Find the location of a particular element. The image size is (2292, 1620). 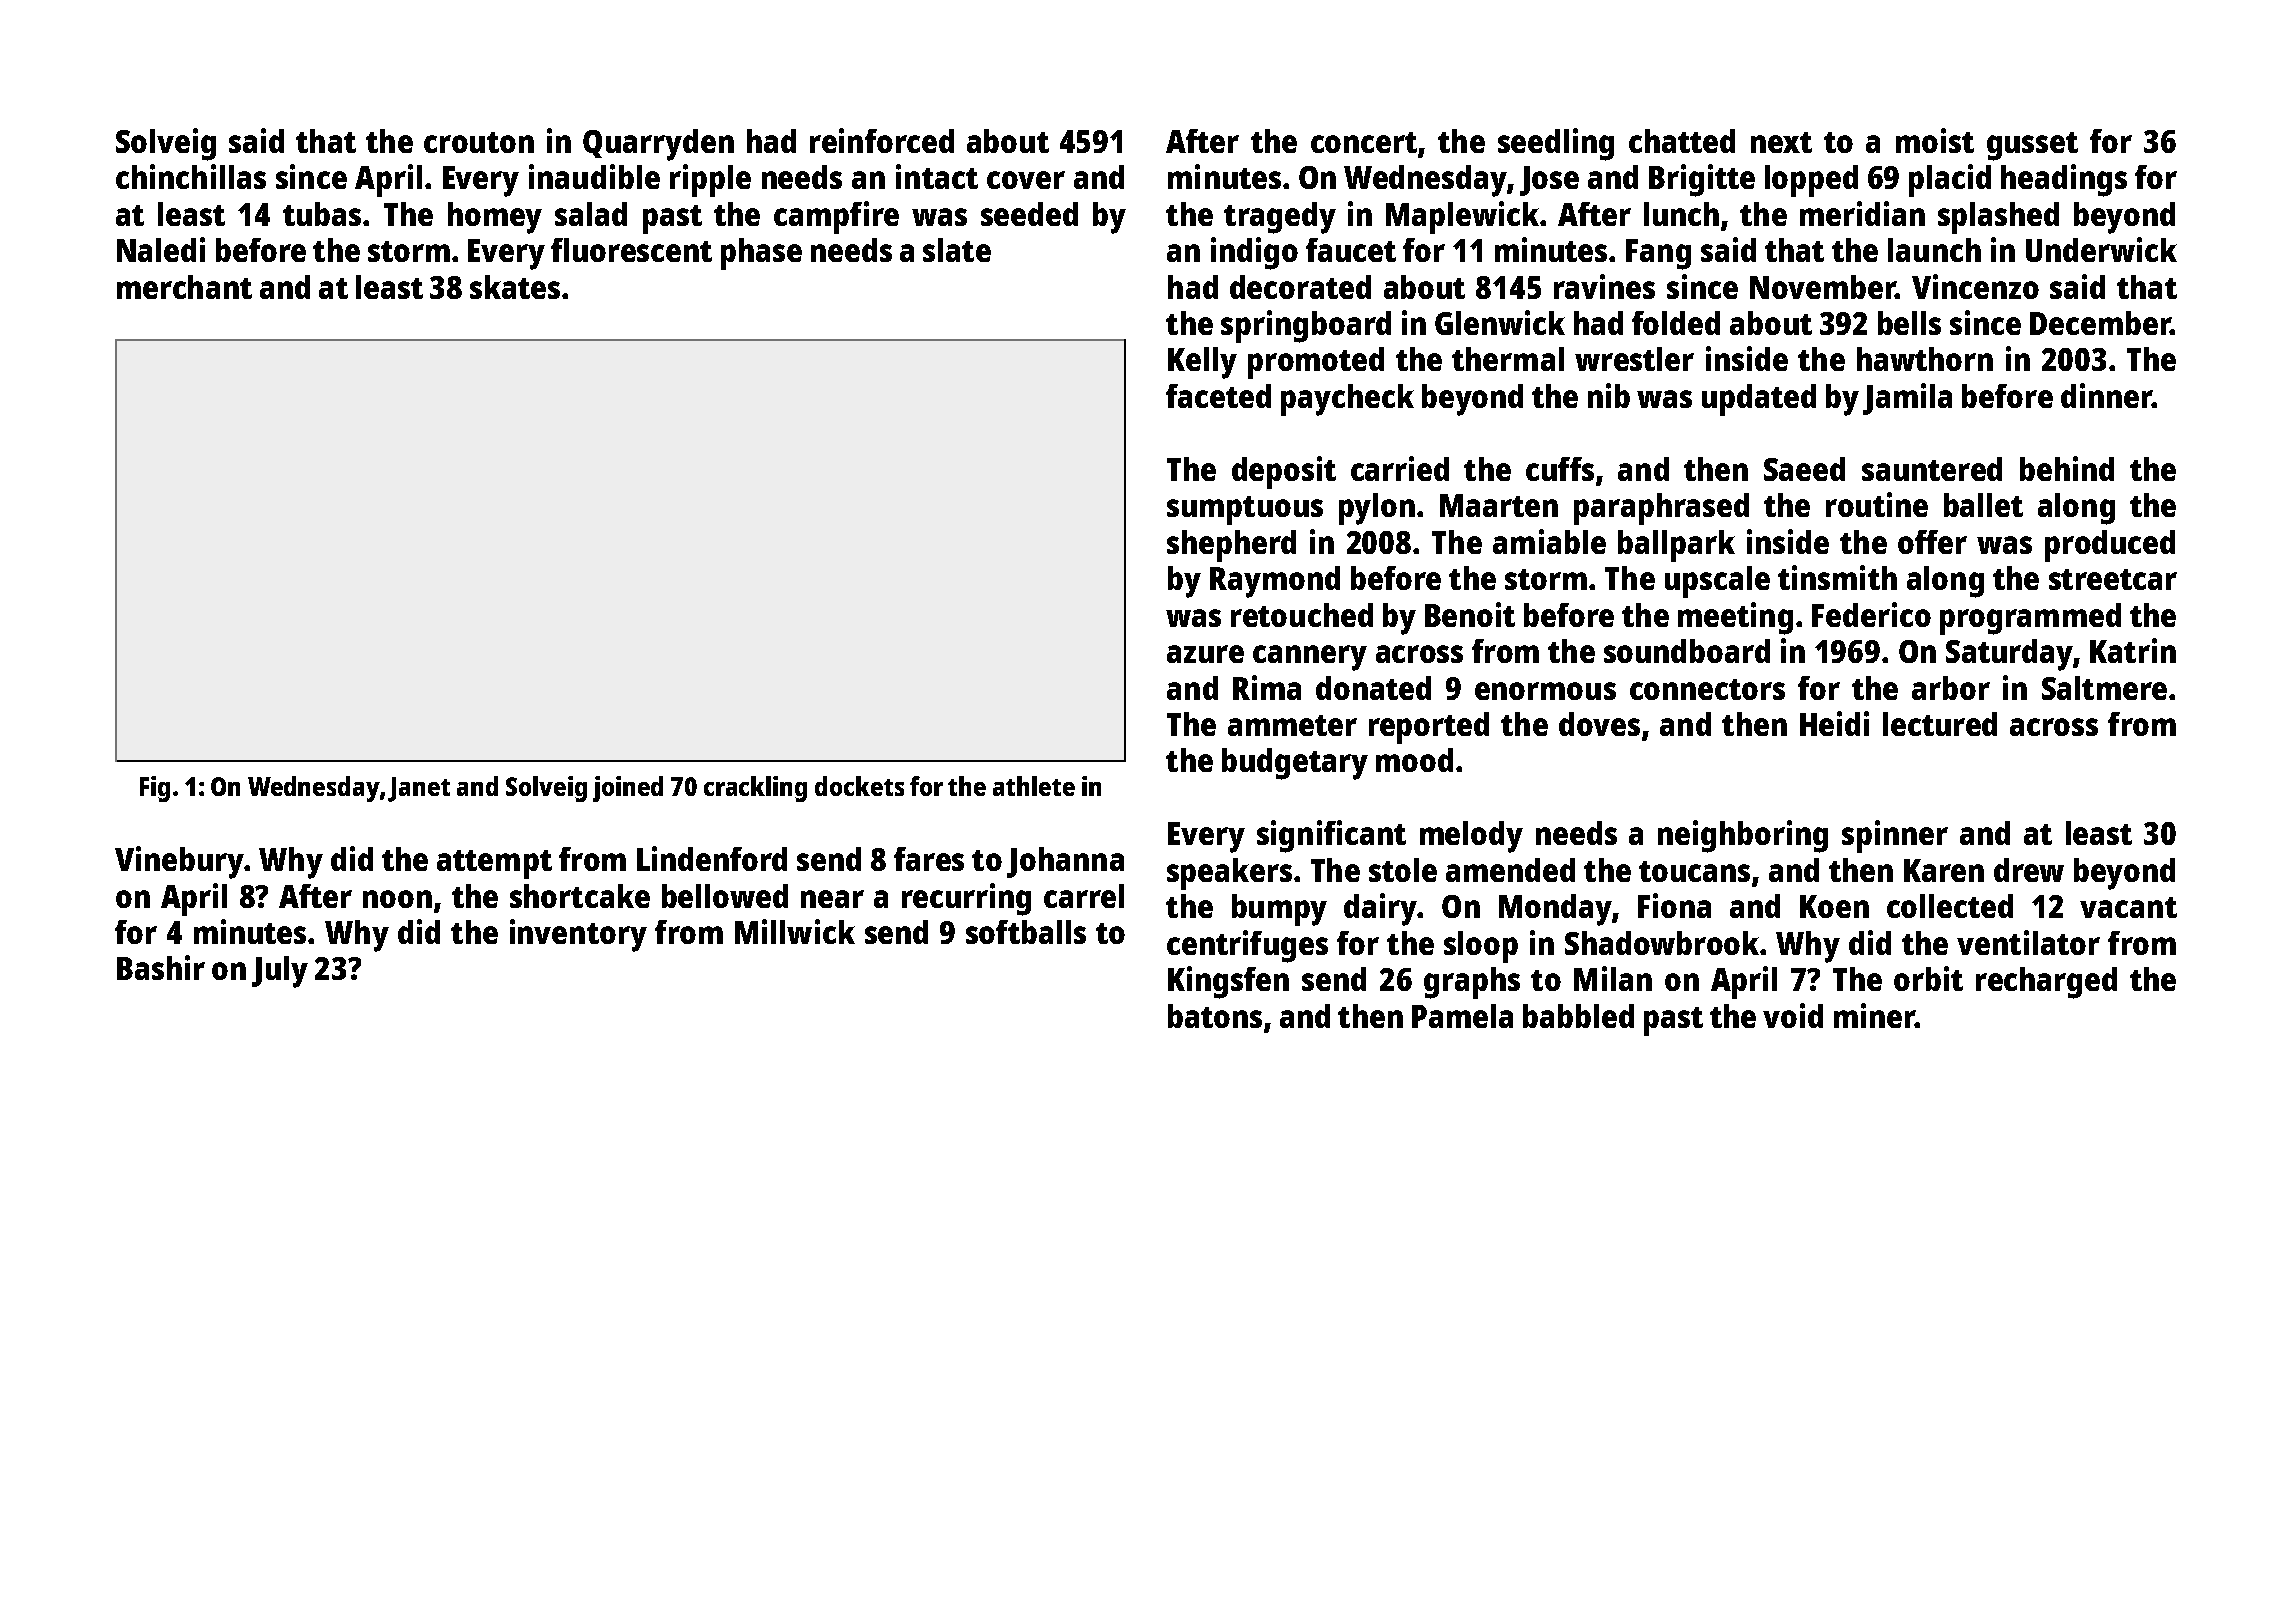

shortcake is located at coordinates (580, 896).
